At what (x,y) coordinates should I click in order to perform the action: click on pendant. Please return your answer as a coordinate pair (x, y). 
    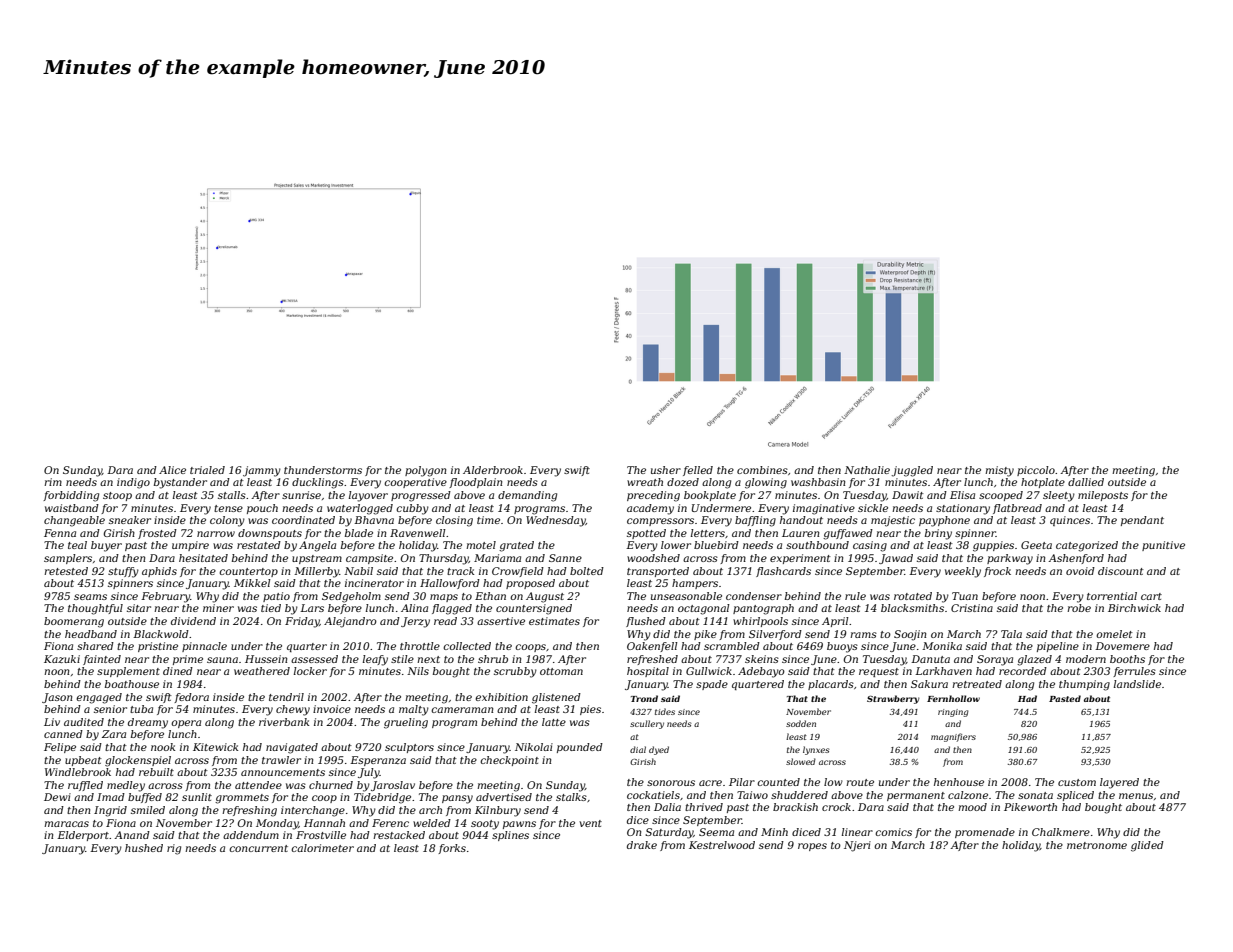
    Looking at the image, I should click on (1142, 521).
